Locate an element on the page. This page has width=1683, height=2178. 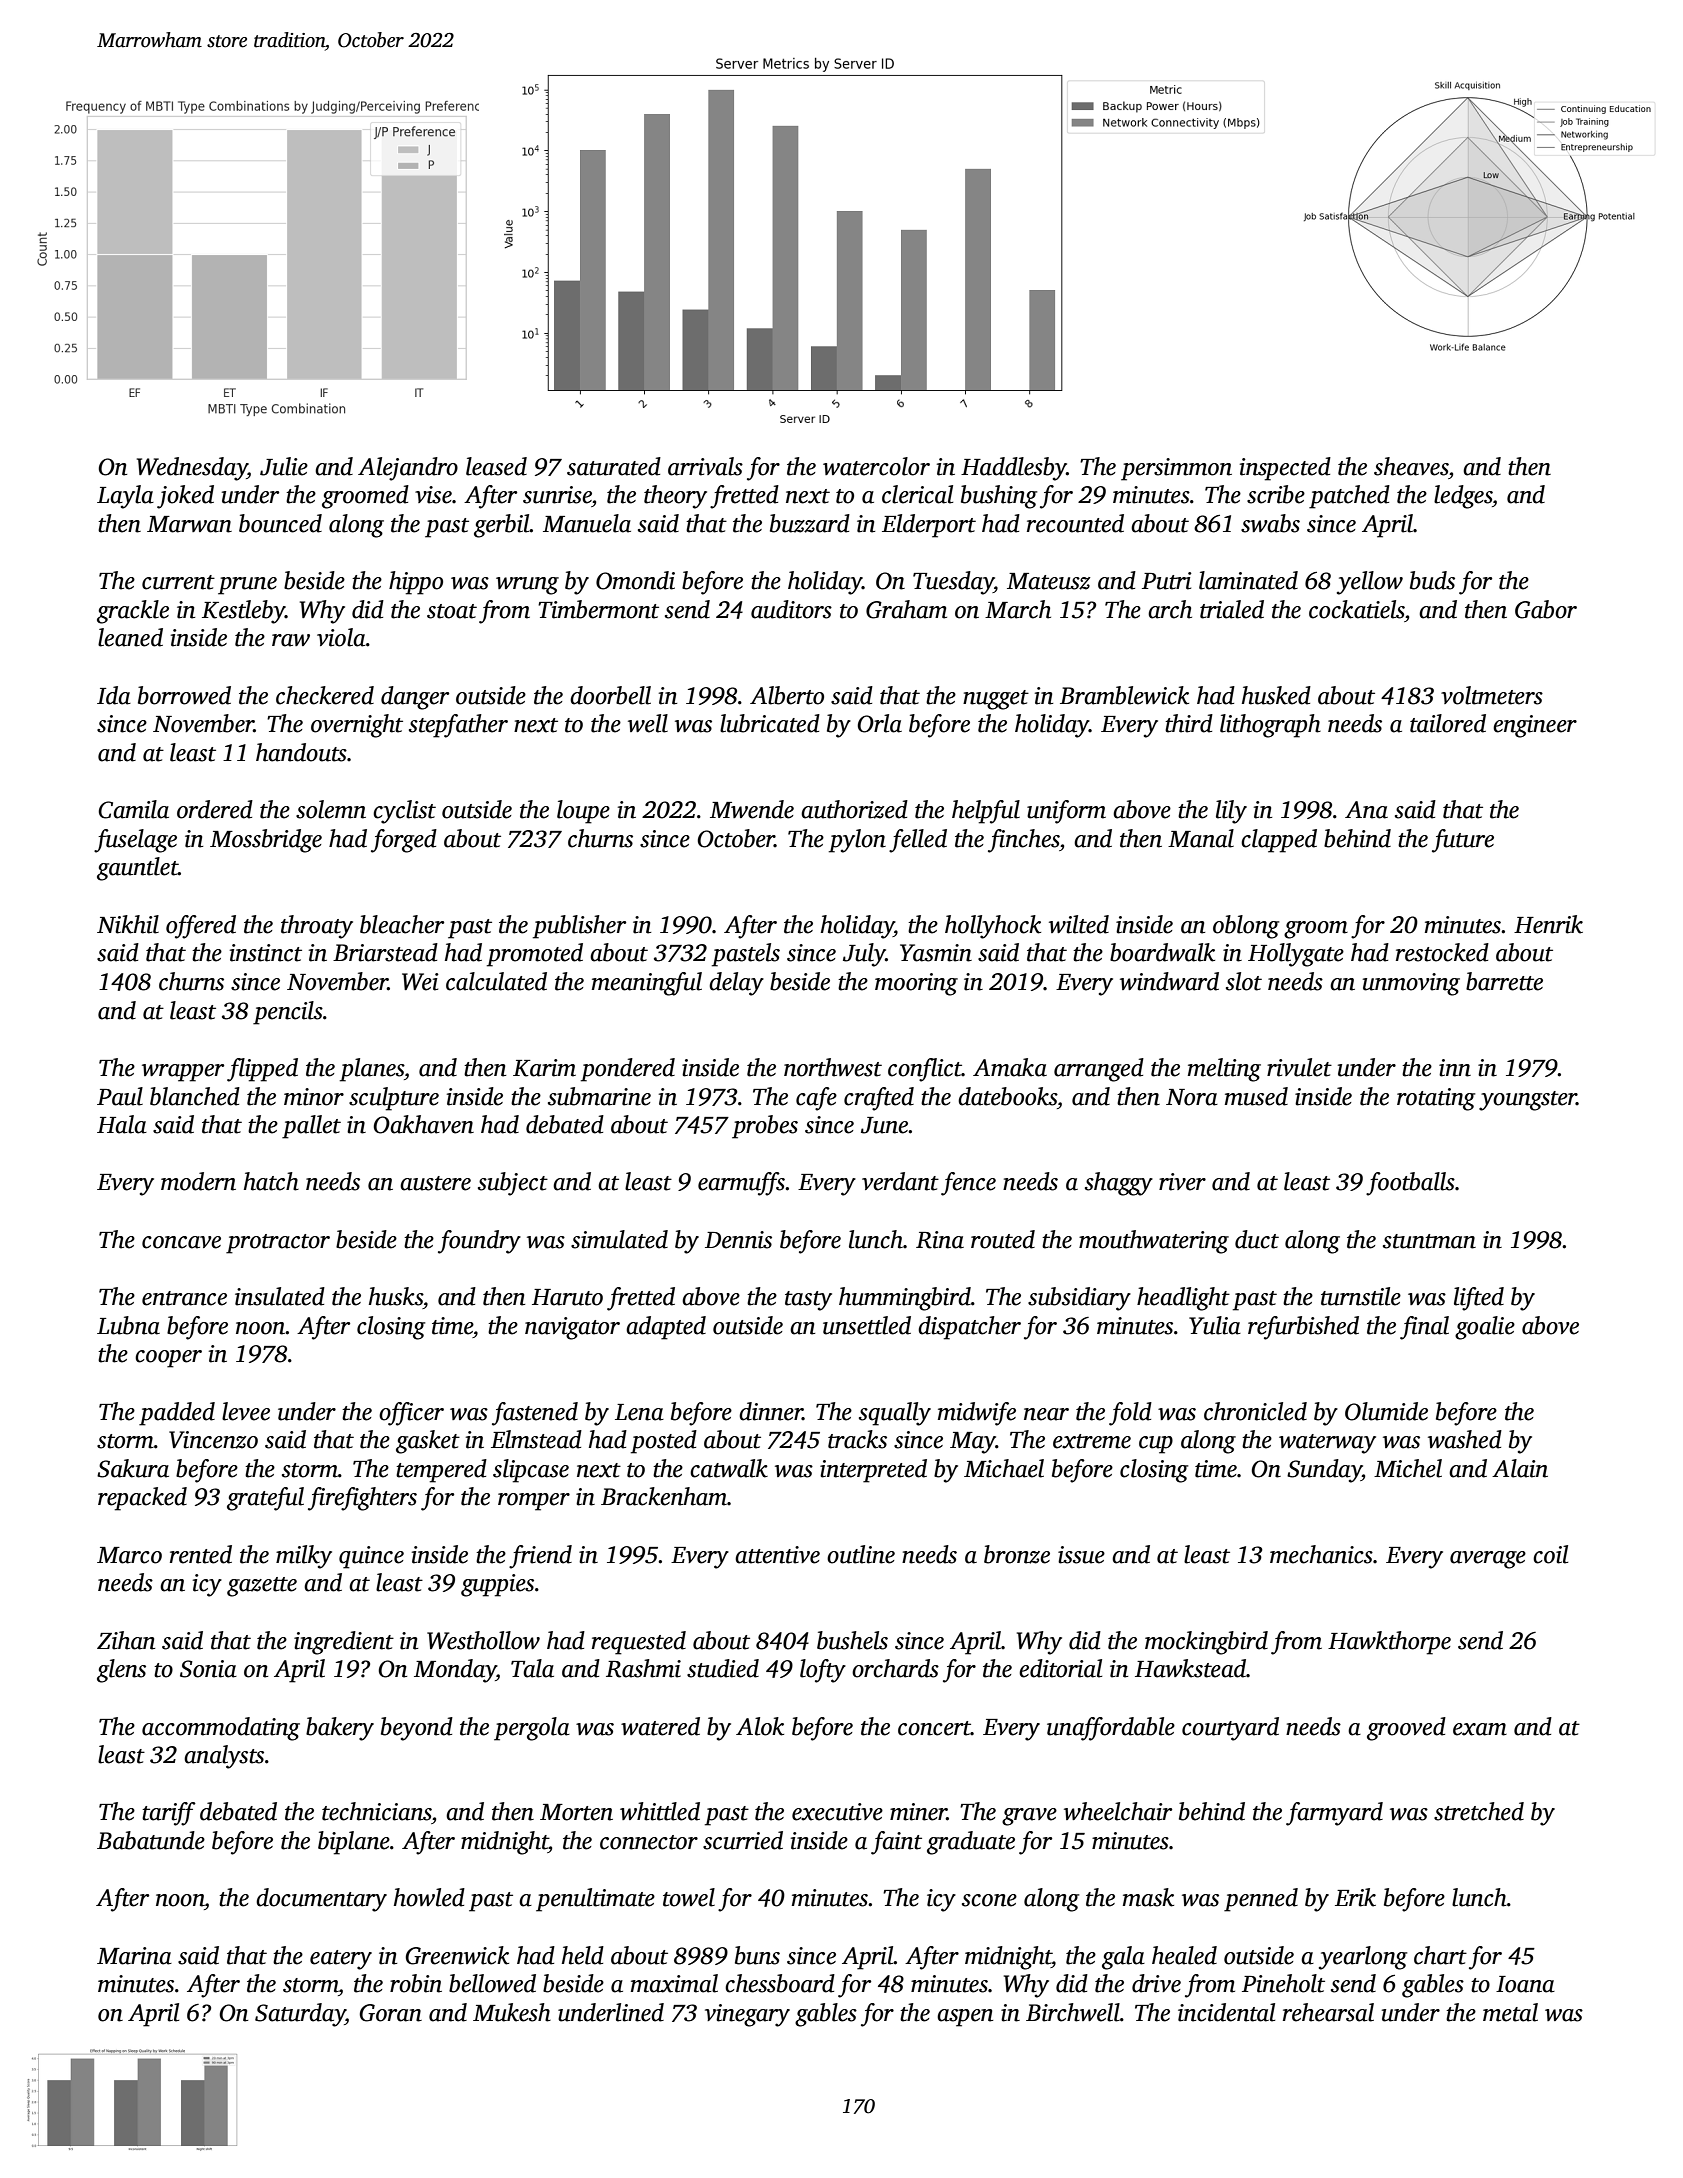
hatch is located at coordinates (271, 1181).
